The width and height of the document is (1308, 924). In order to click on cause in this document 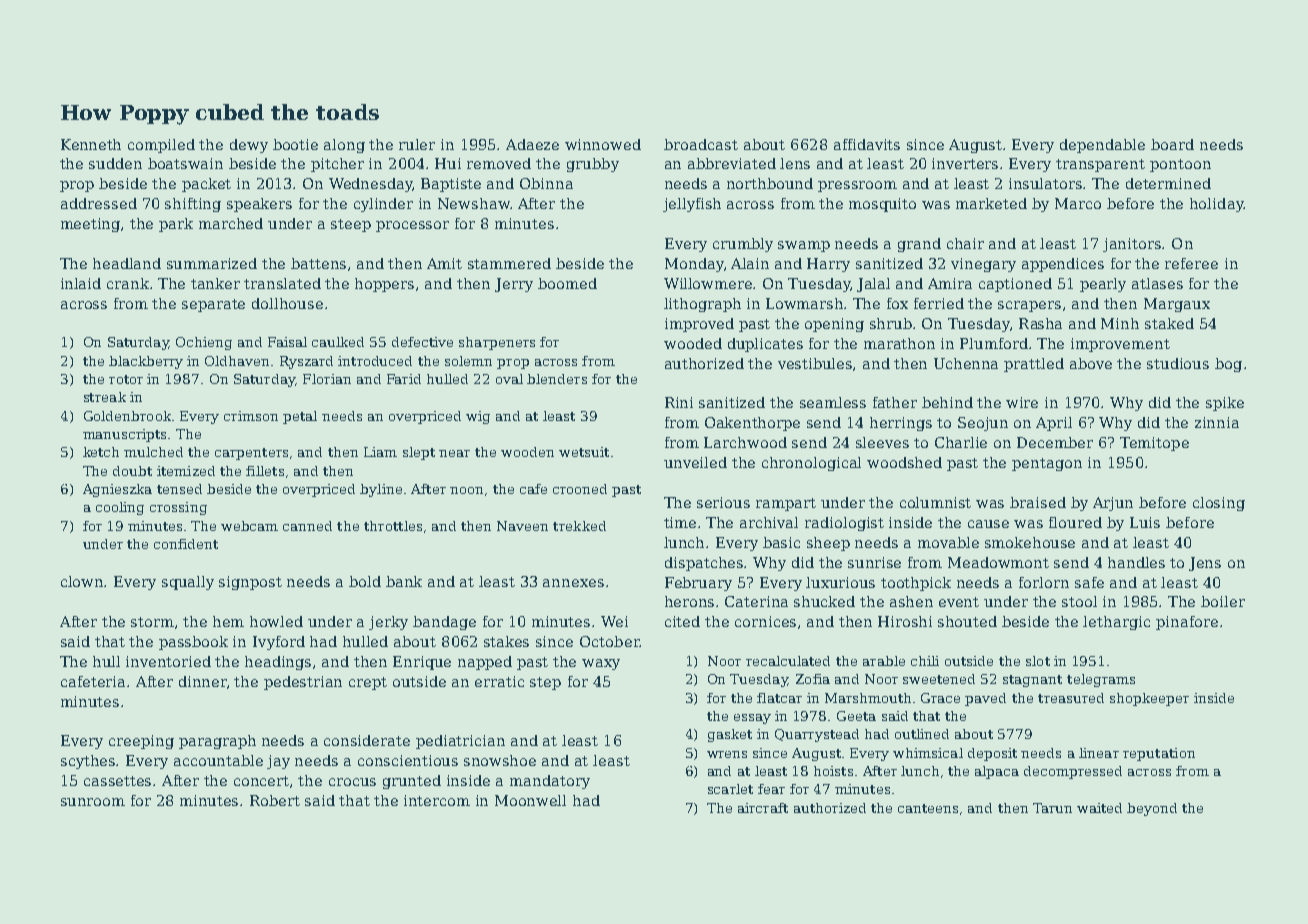, I will do `click(988, 524)`.
